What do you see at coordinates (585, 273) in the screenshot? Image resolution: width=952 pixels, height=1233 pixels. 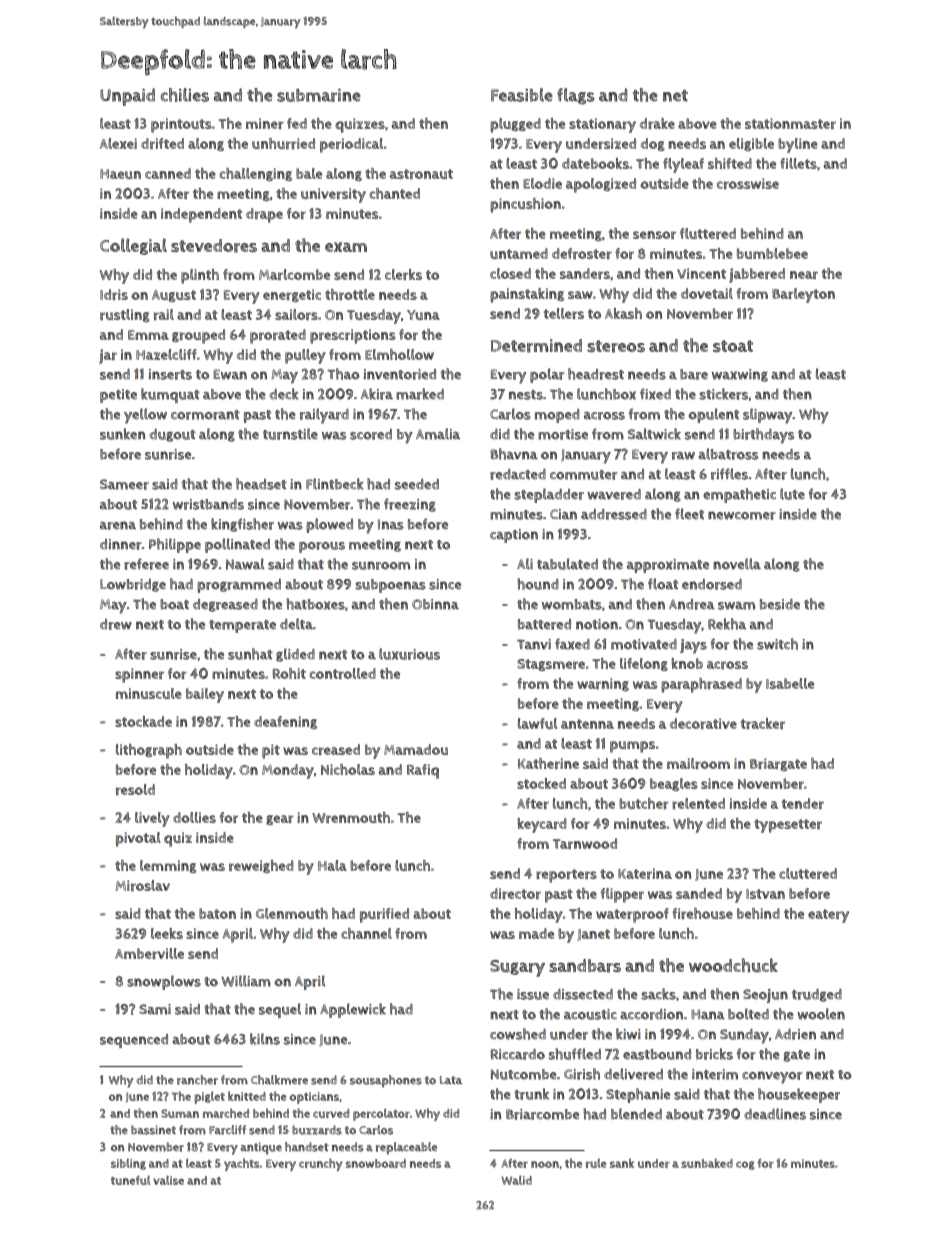 I see `sanders` at bounding box center [585, 273].
